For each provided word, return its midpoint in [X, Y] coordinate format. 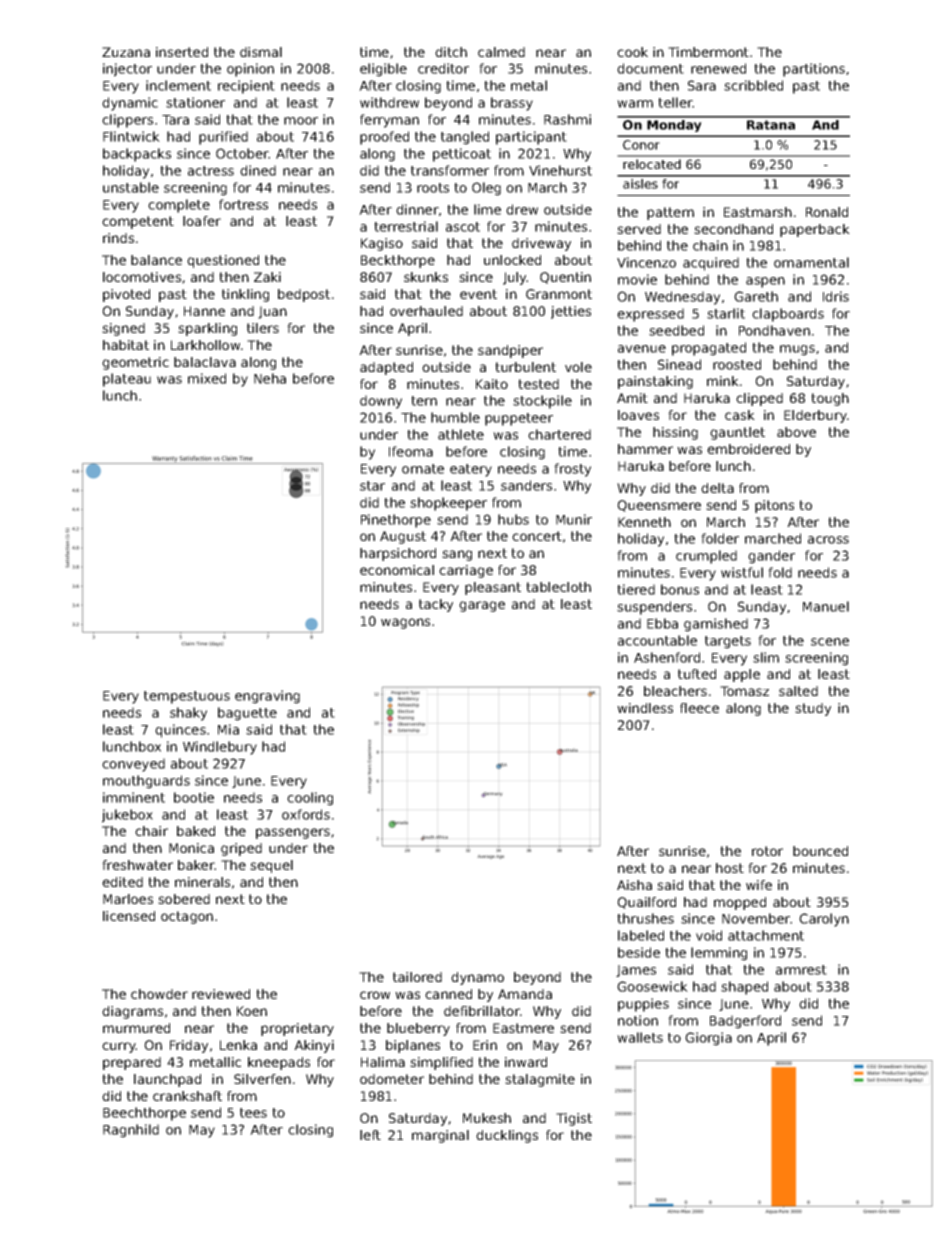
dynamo [477, 978]
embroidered [748, 449]
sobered [184, 899]
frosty [572, 470]
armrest [801, 970]
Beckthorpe [398, 261]
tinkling [245, 295]
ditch [451, 52]
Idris [836, 296]
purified [223, 138]
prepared [132, 1063]
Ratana [771, 125]
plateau [127, 380]
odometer [392, 1079]
